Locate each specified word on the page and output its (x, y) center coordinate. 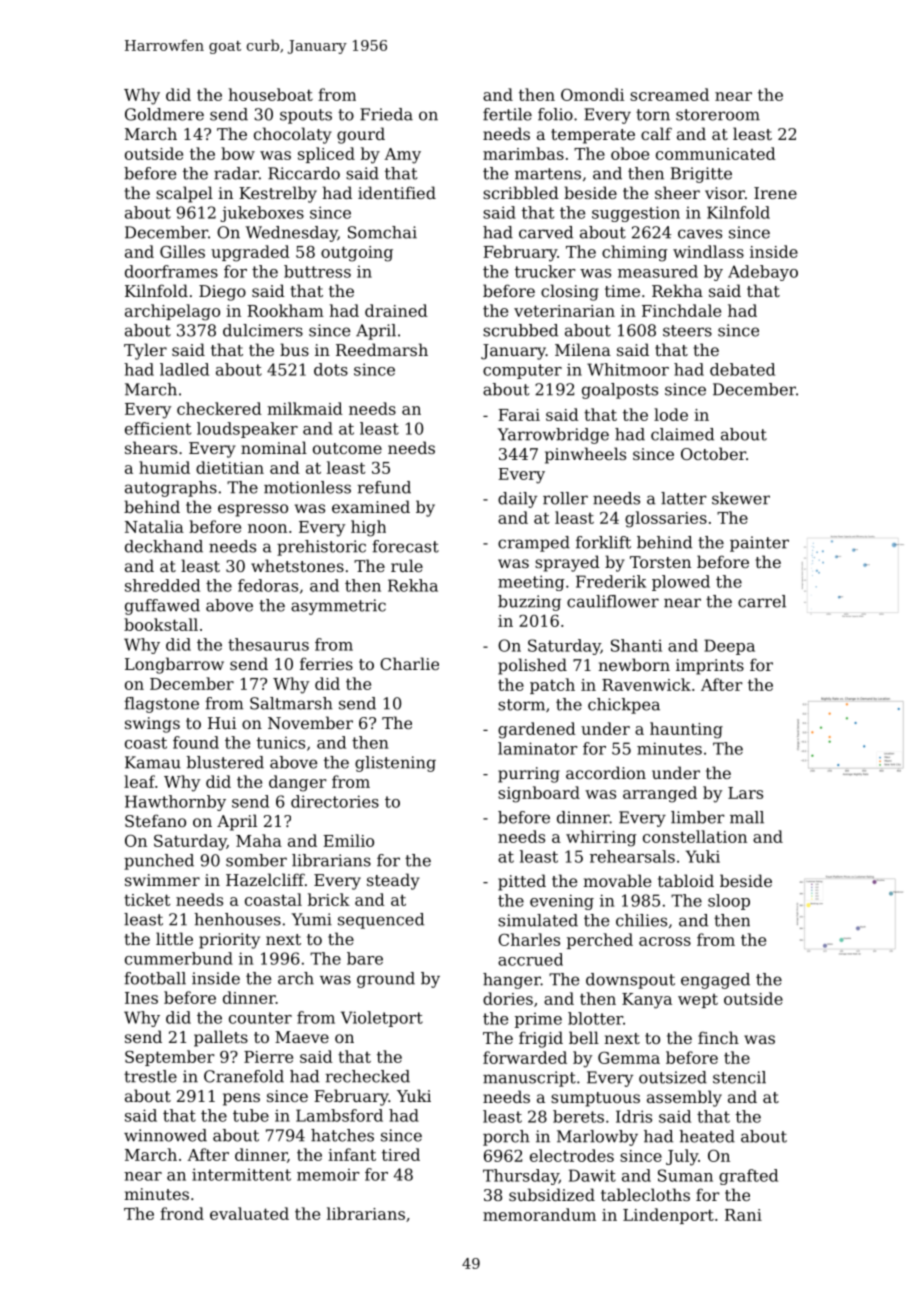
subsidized (552, 1194)
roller (565, 498)
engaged (715, 981)
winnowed (165, 1135)
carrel (762, 601)
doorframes (171, 271)
